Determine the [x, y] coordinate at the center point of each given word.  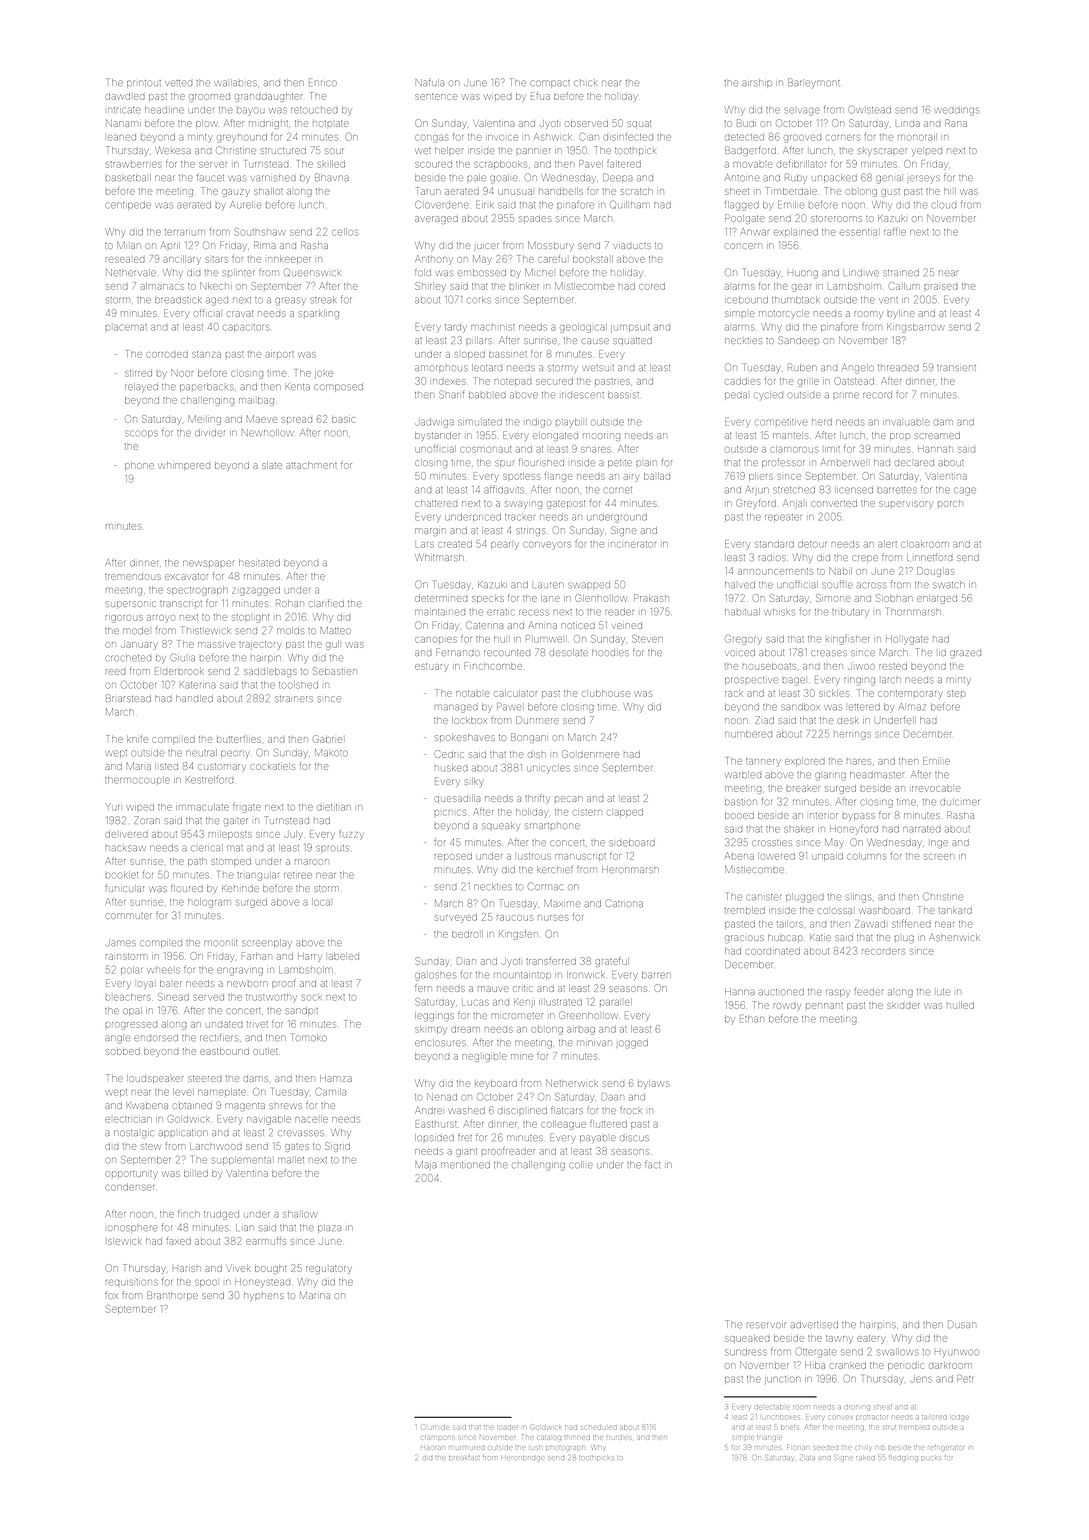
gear [801, 288]
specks [488, 599]
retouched [314, 110]
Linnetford [929, 557]
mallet [291, 1160]
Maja [425, 1165]
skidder [903, 1006]
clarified [326, 603]
